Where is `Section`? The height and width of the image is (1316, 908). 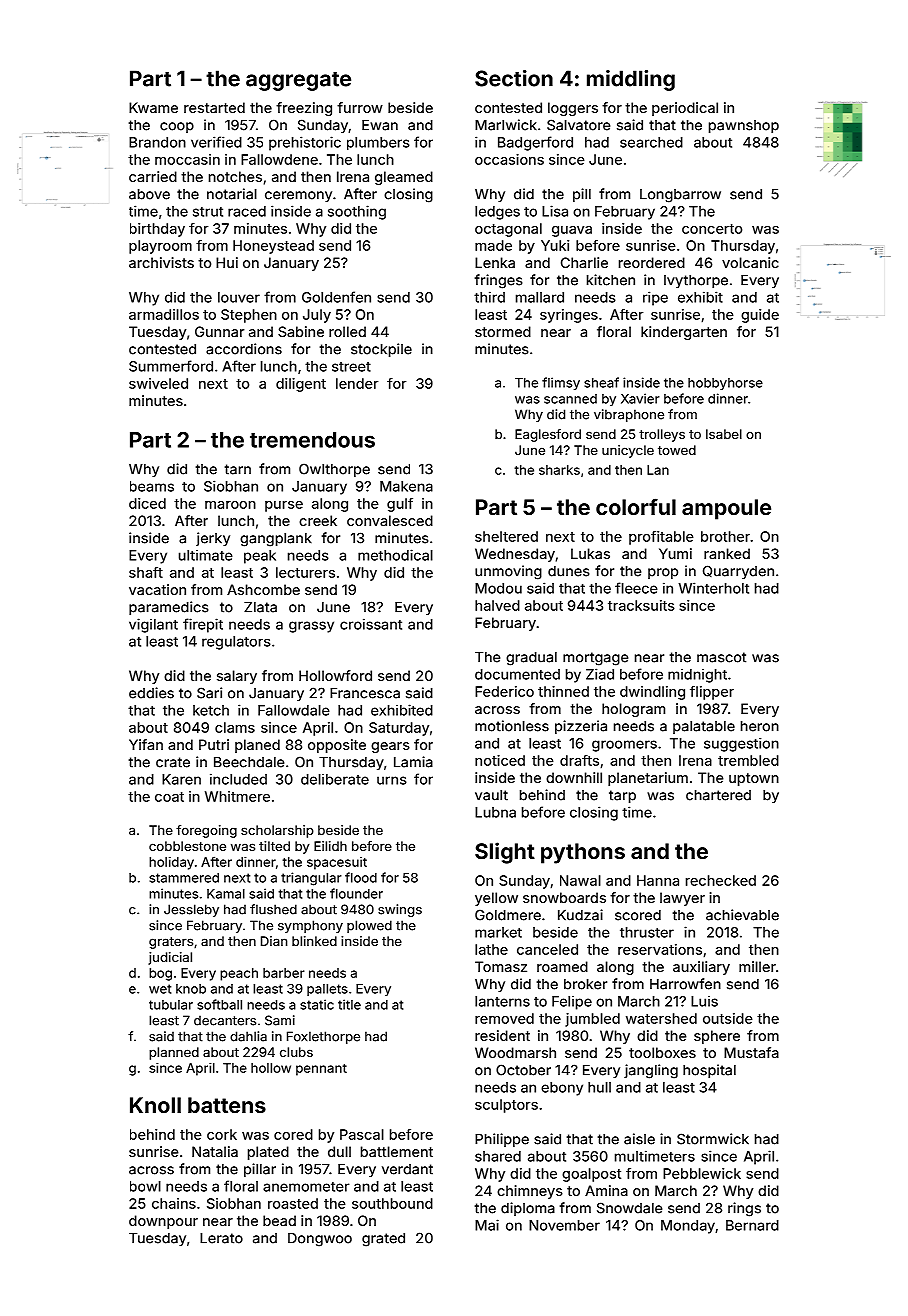
Section is located at coordinates (514, 78).
